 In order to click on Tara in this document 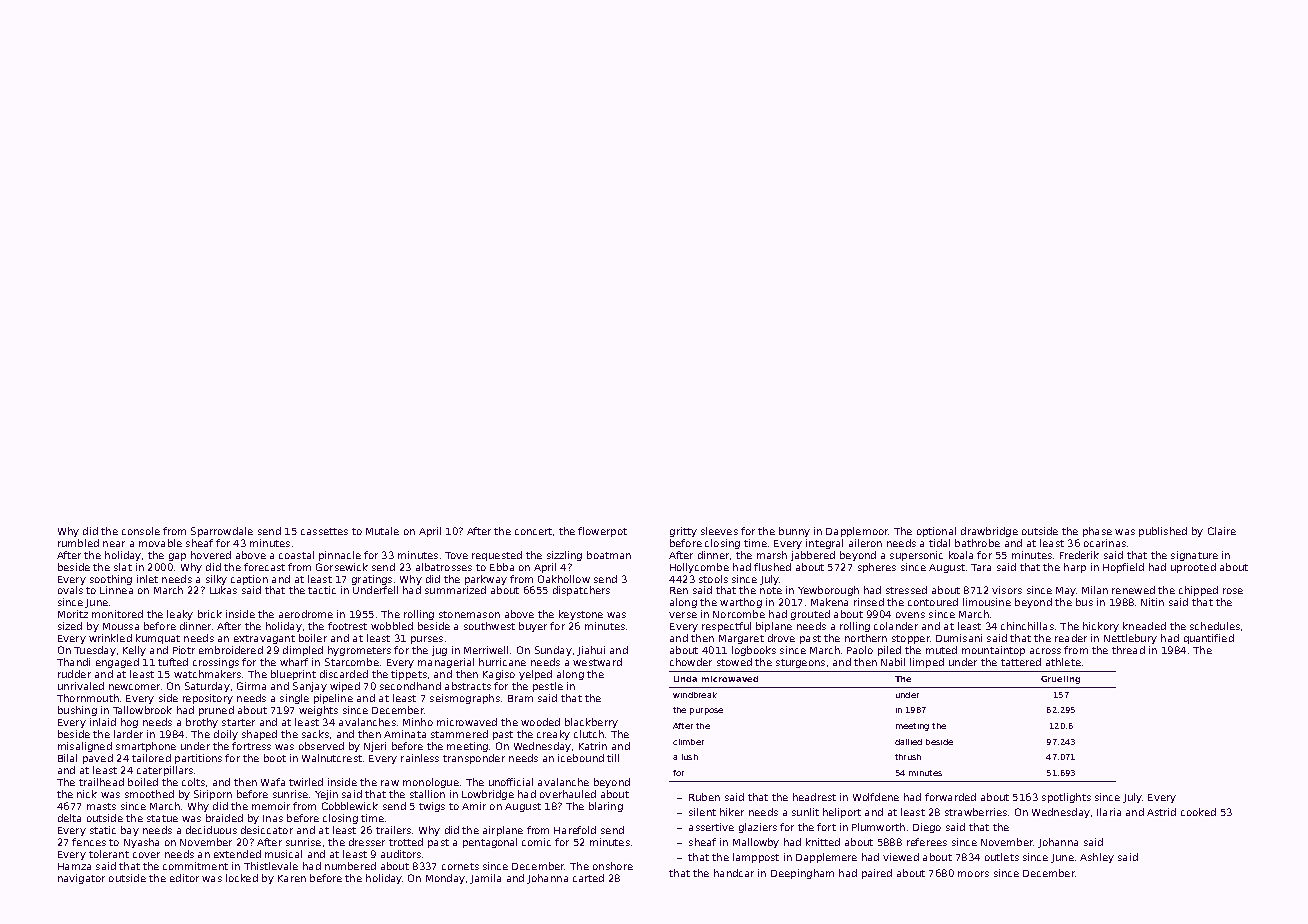, I will do `click(981, 567)`.
